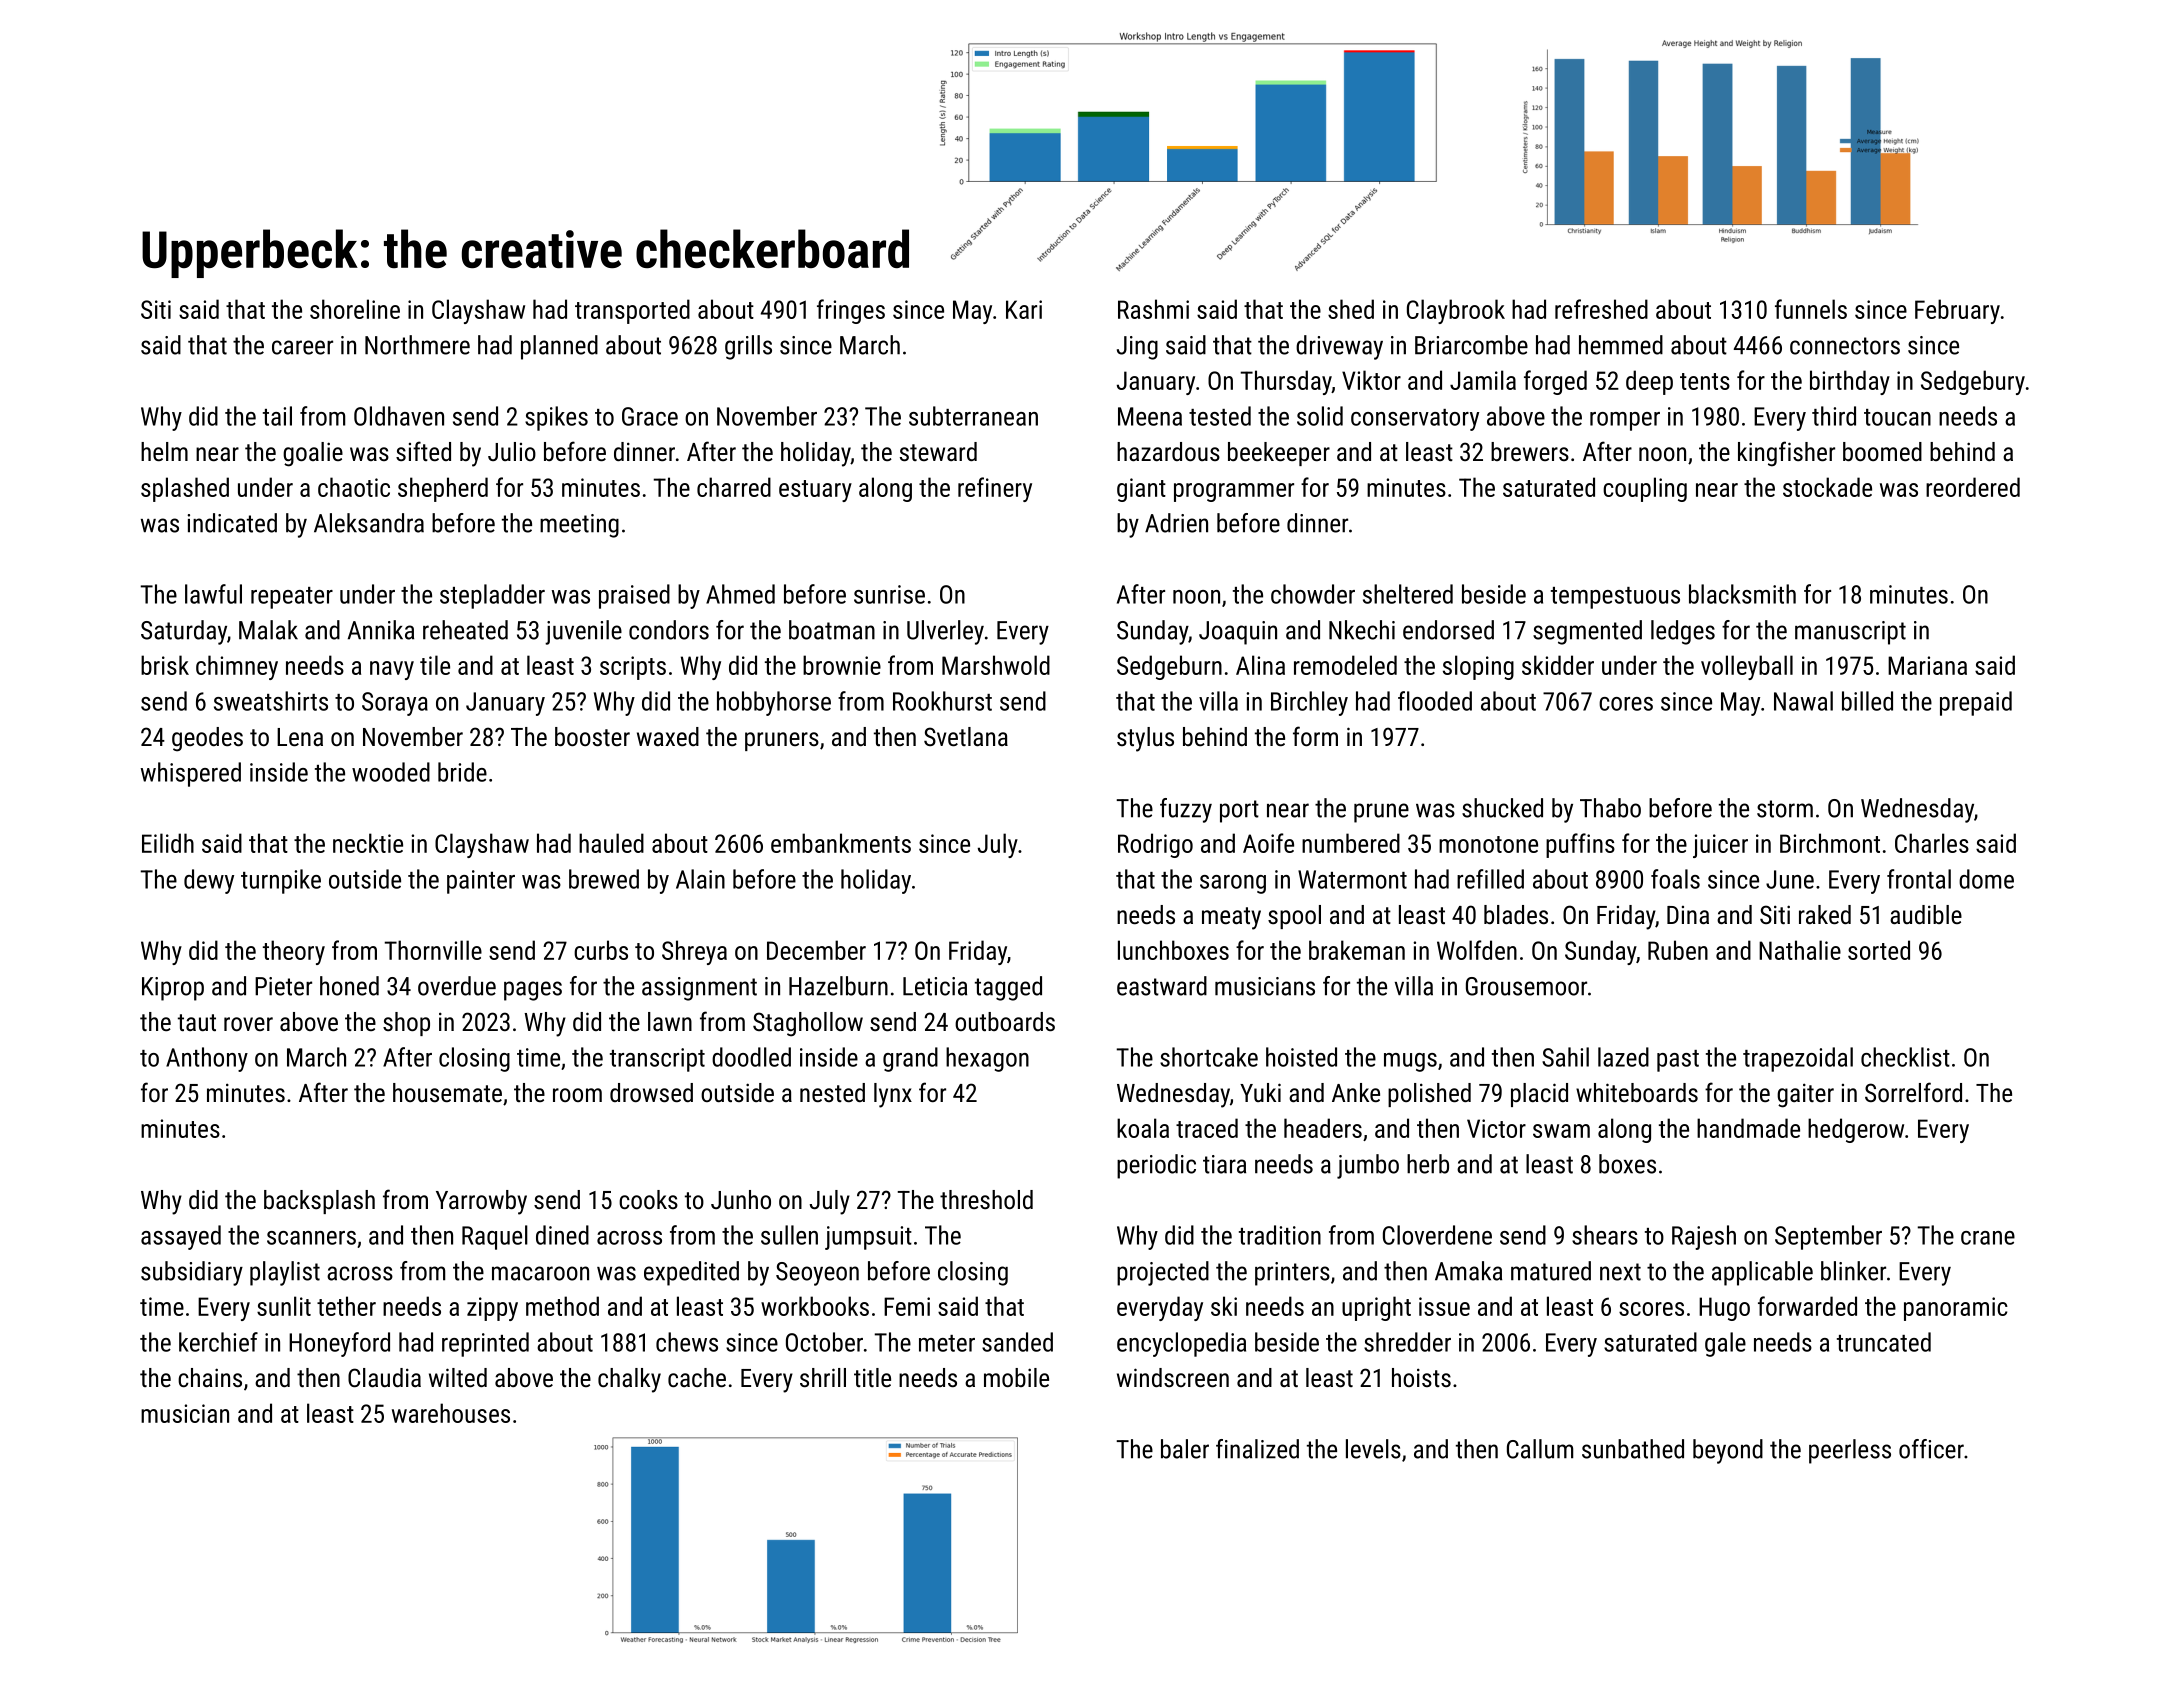  I want to click on Sedgebury, so click(1973, 382).
